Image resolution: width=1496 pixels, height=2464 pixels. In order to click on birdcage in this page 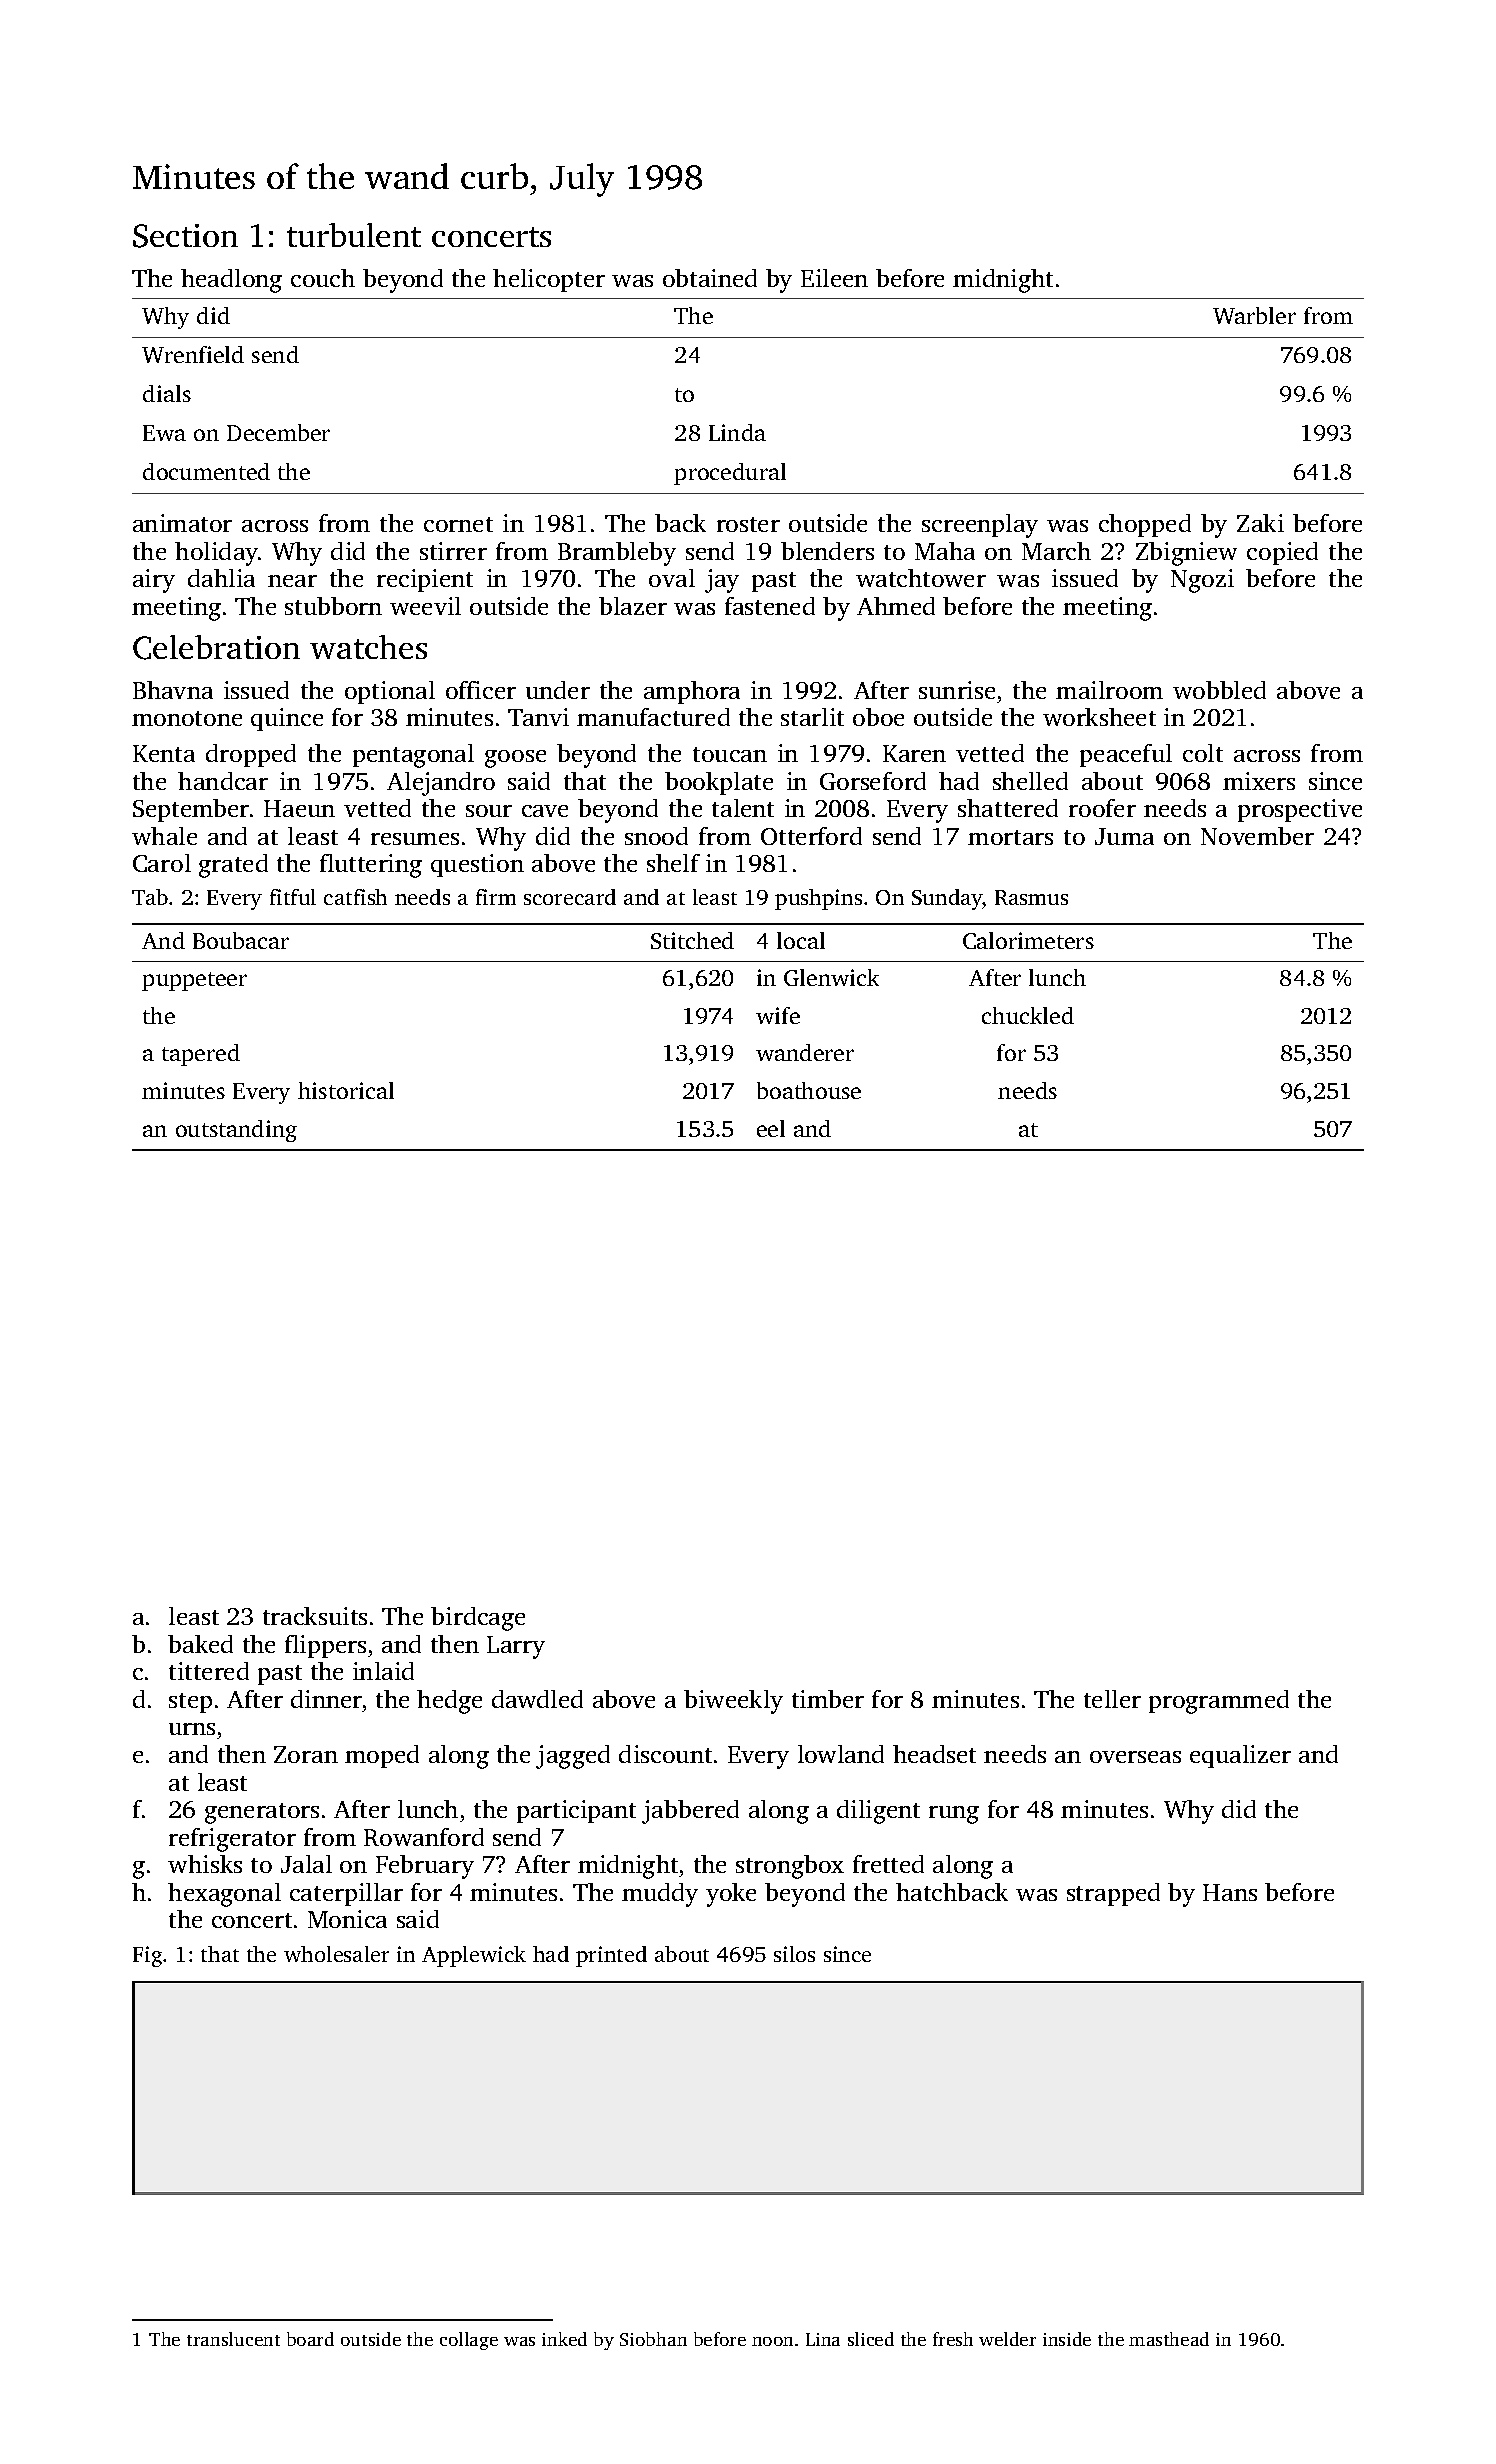, I will do `click(478, 1619)`.
